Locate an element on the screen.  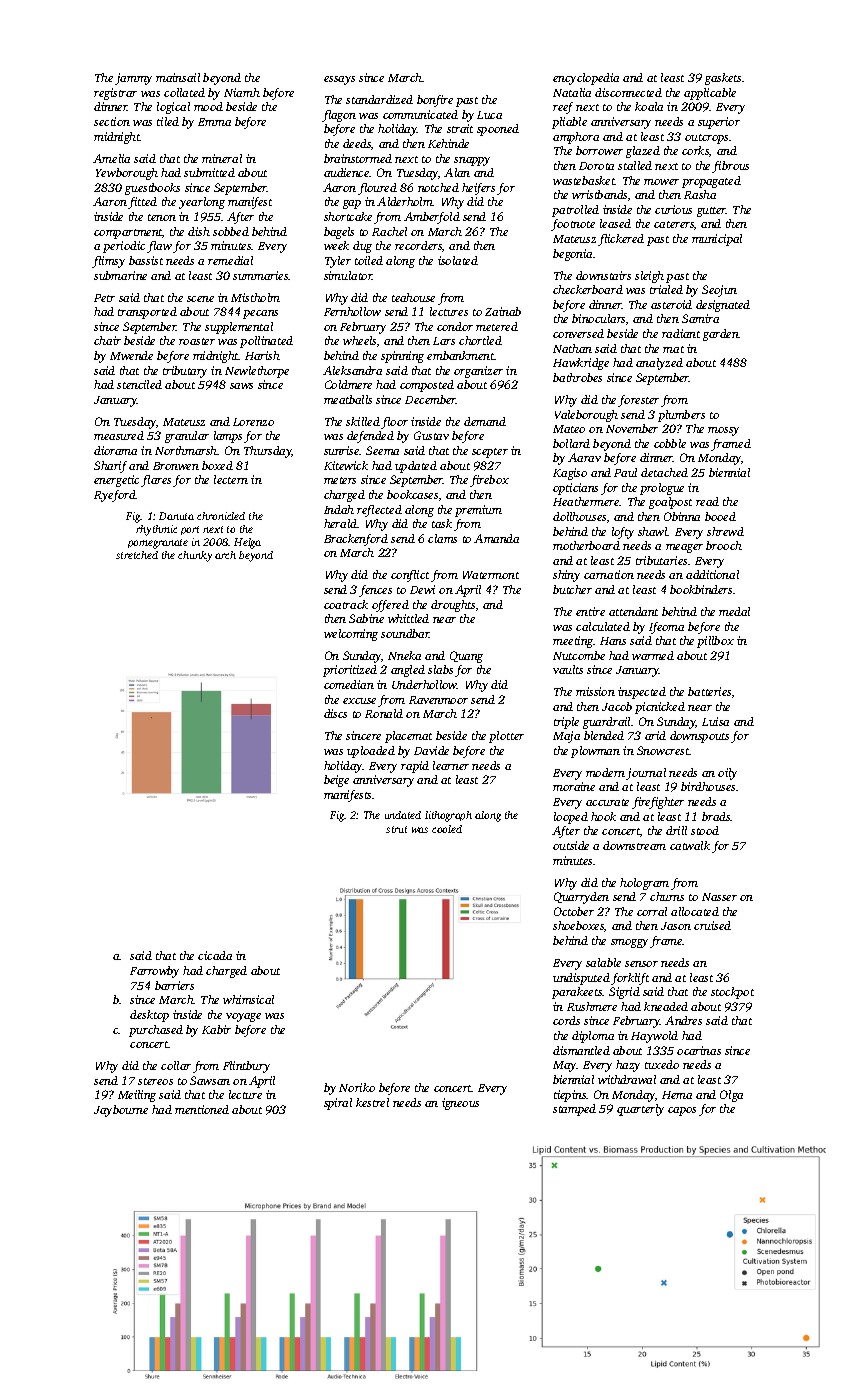
scepter is located at coordinates (490, 453).
